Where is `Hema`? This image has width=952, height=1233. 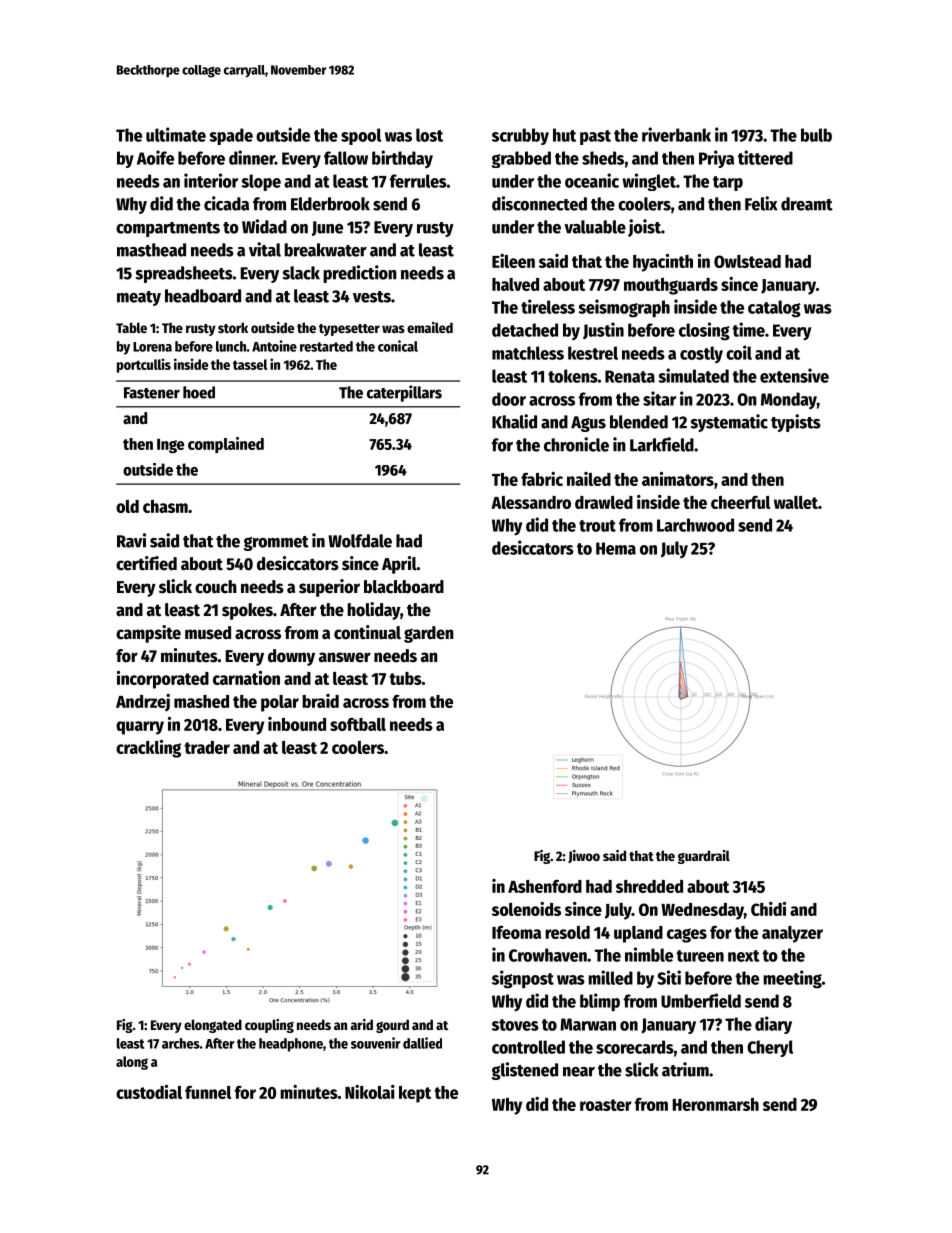 Hema is located at coordinates (616, 548).
